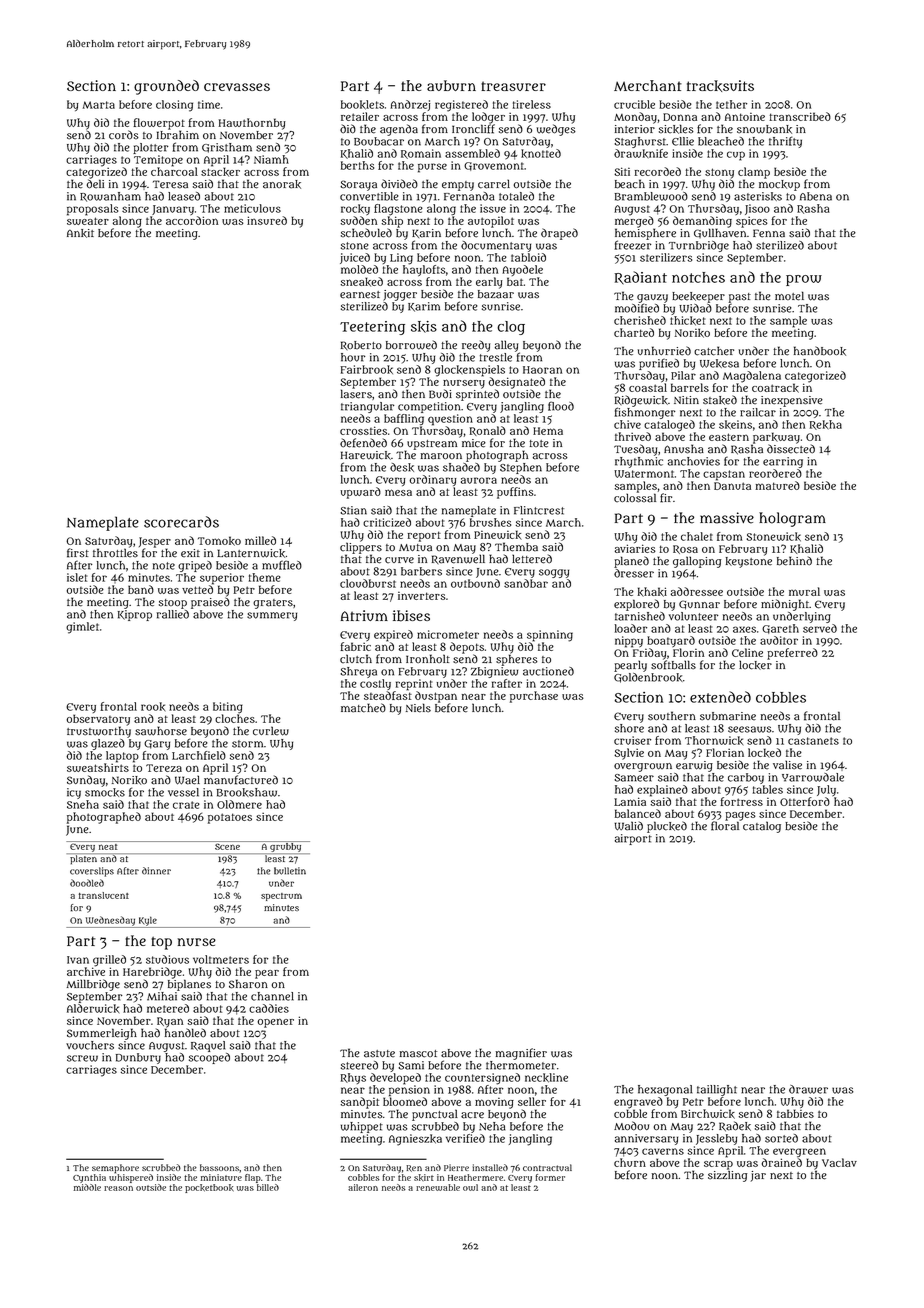  What do you see at coordinates (80, 233) in the screenshot?
I see `Ankit` at bounding box center [80, 233].
